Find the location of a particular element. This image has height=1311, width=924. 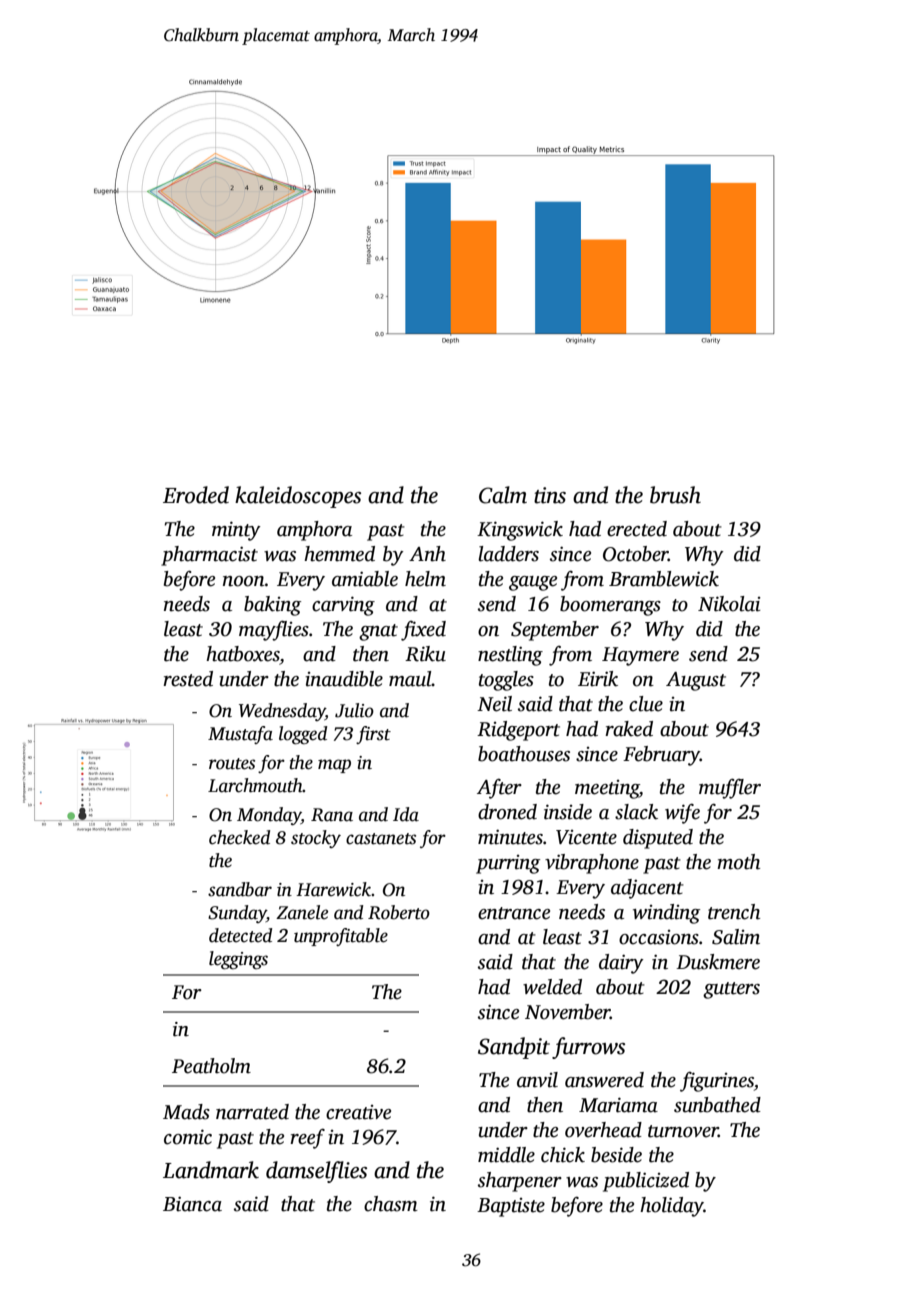

unprofitable is located at coordinates (341, 937).
